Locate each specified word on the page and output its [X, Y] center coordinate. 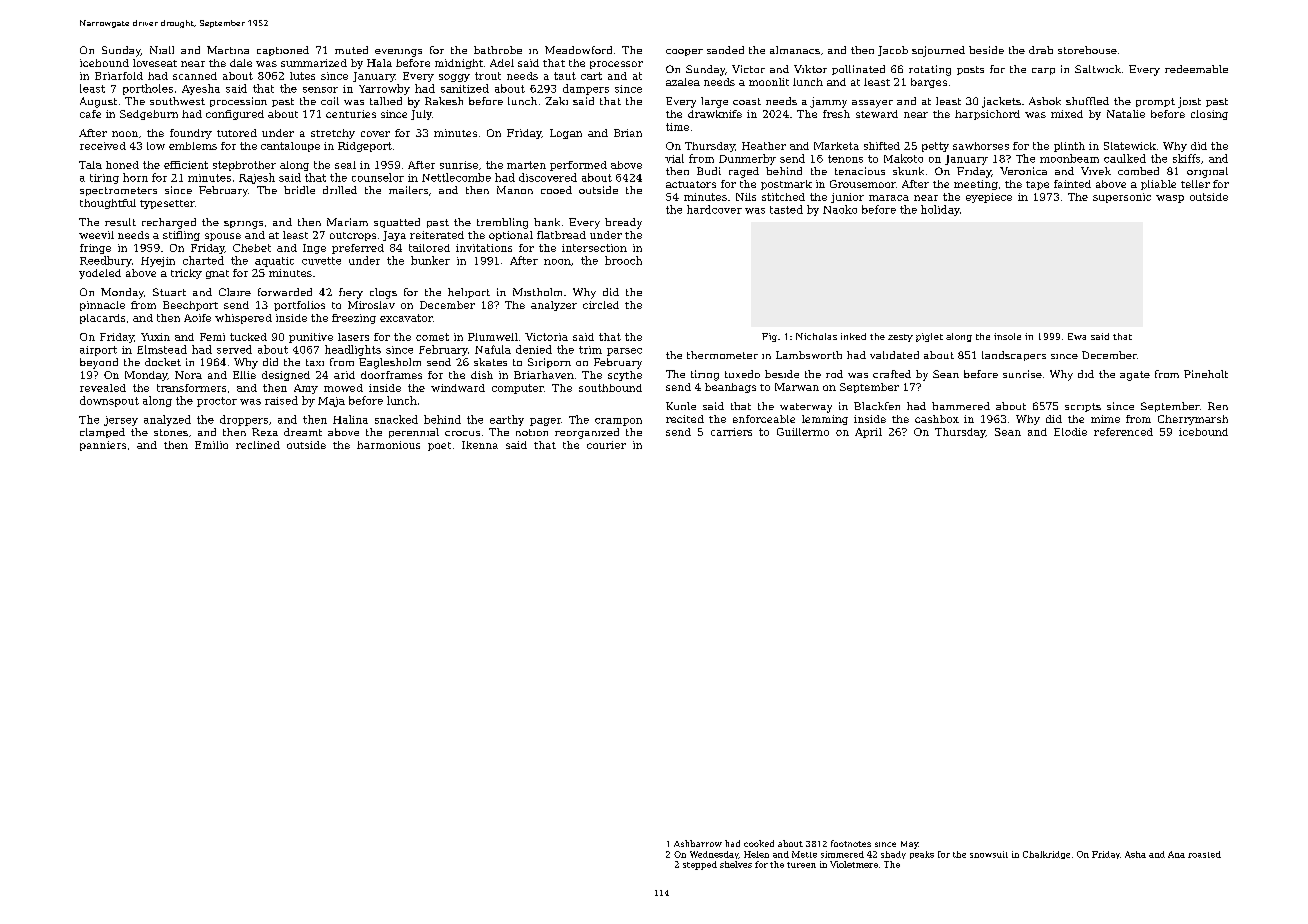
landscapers [1014, 356]
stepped [700, 865]
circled [601, 305]
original [1207, 172]
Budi [709, 171]
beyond [99, 363]
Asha [1135, 854]
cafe [90, 114]
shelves [736, 864]
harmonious [388, 445]
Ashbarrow [698, 843]
